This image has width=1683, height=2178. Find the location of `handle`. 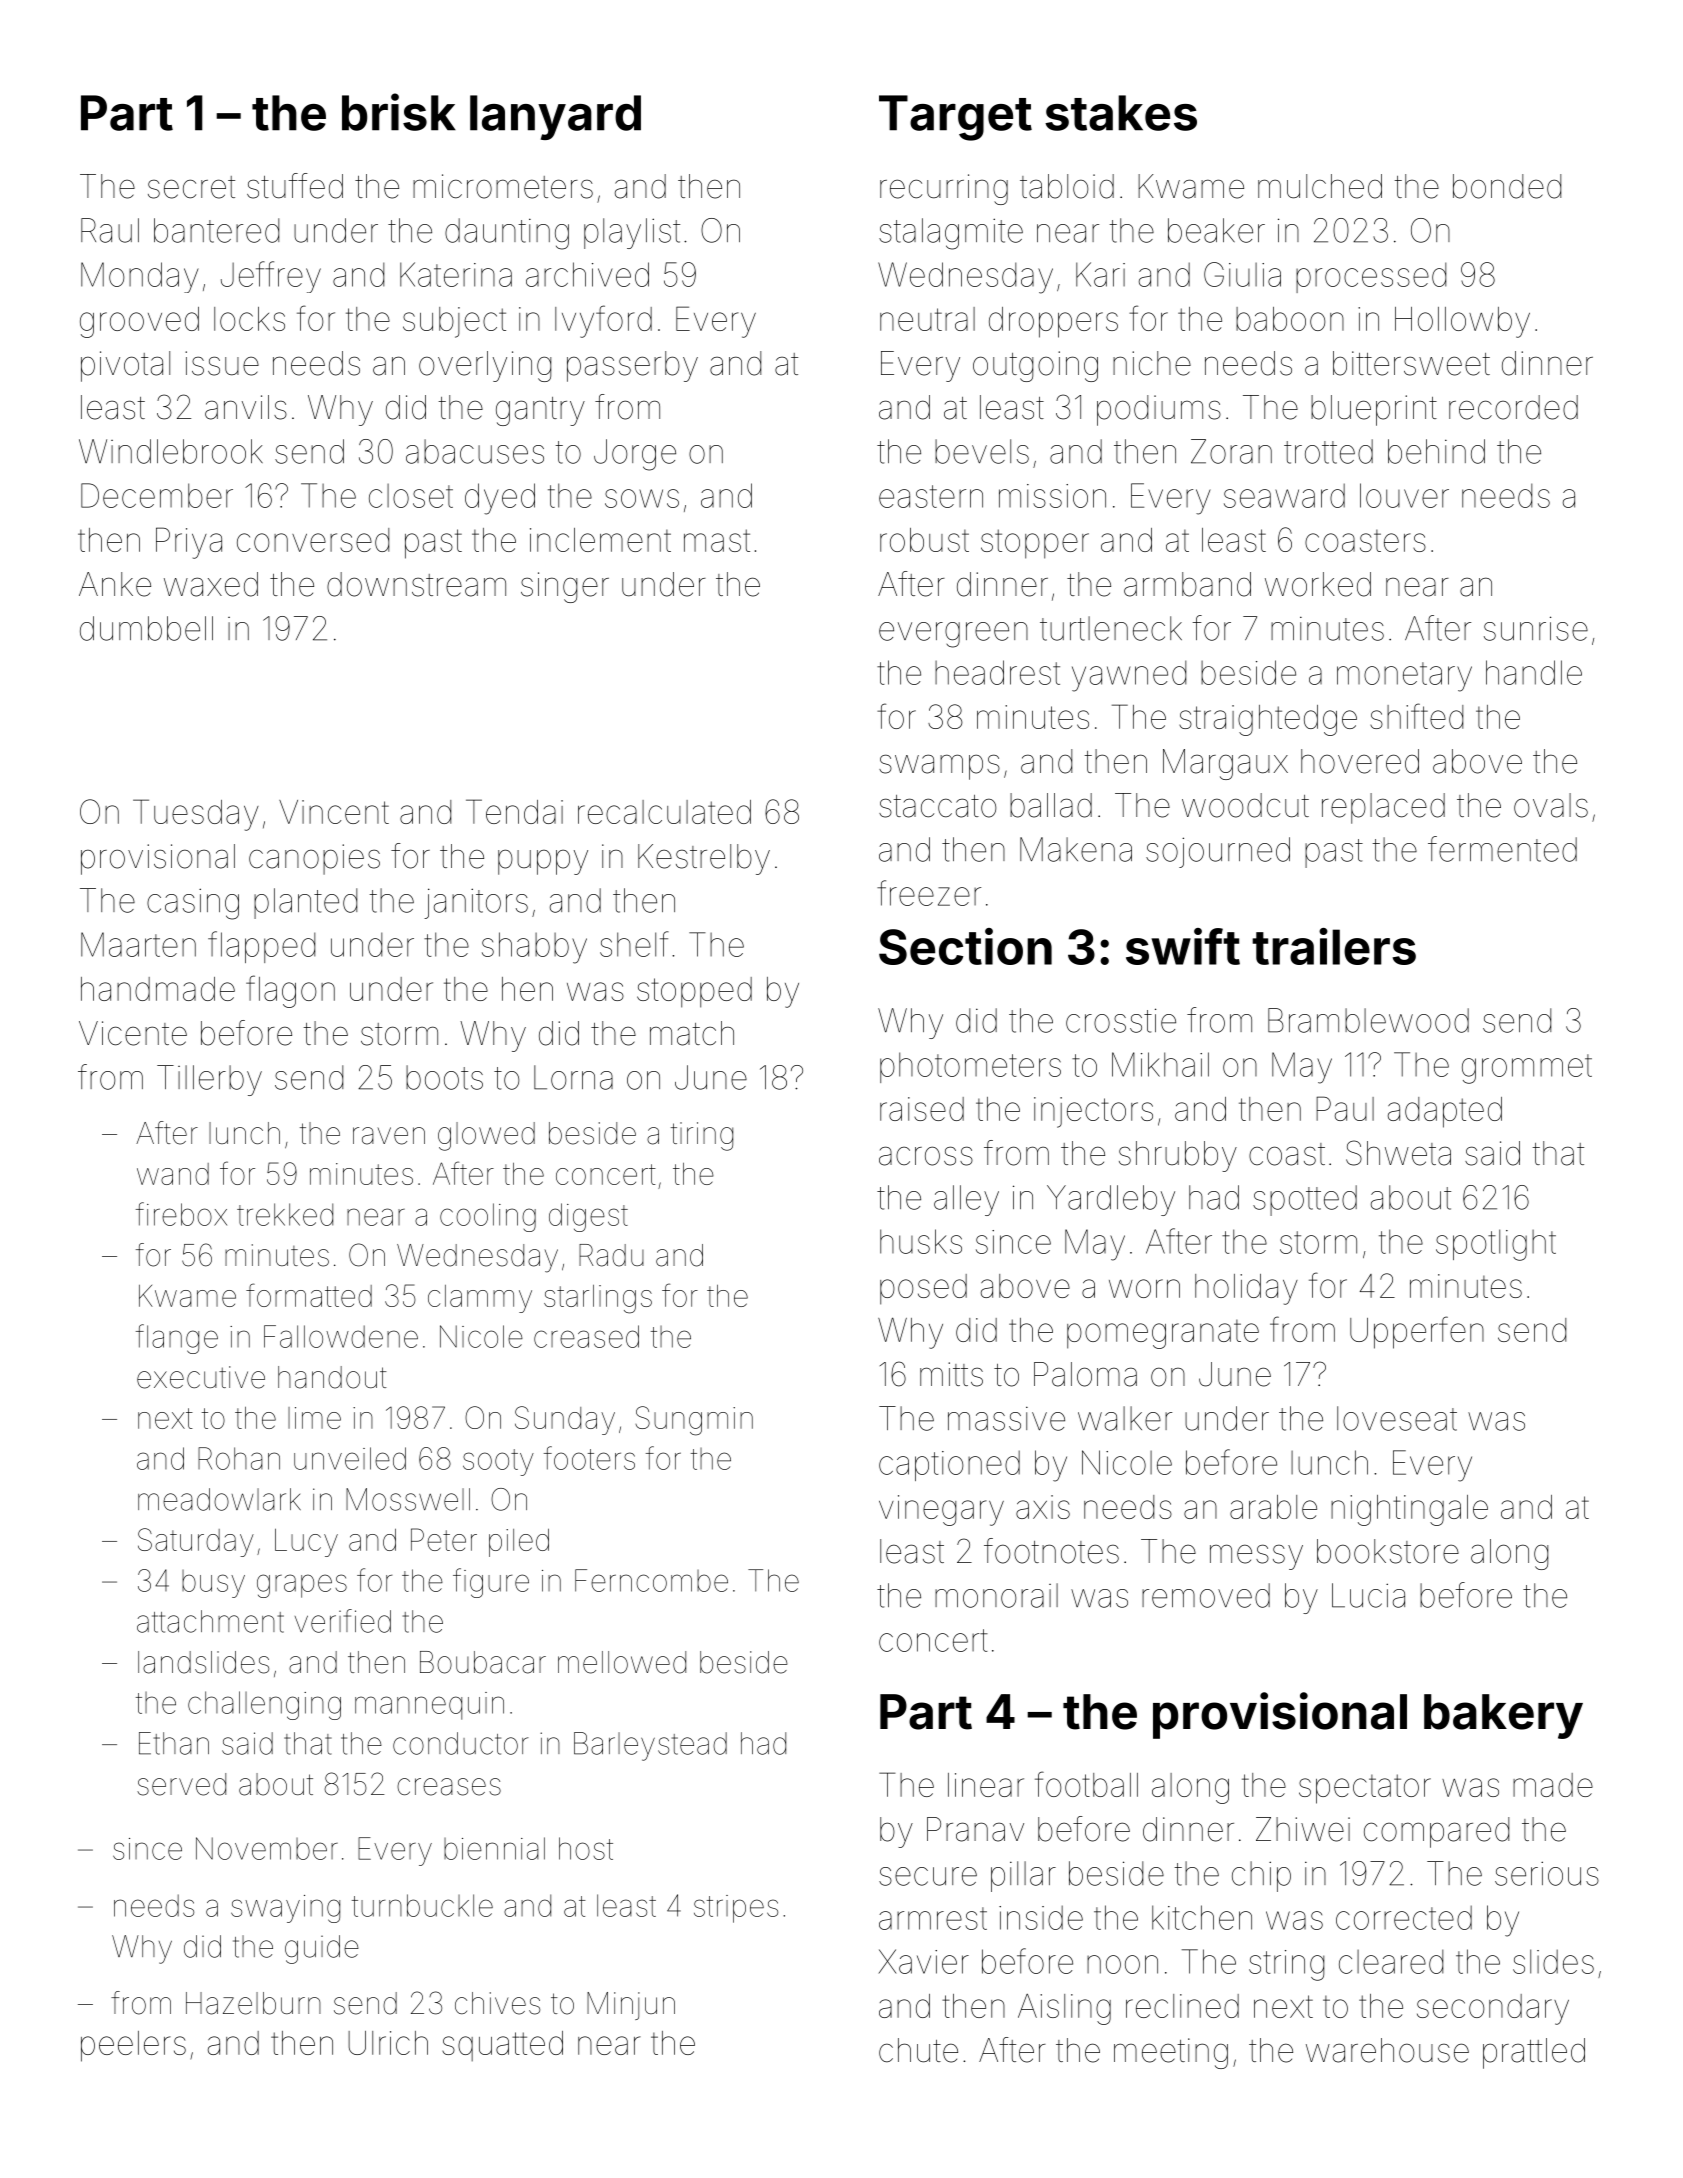

handle is located at coordinates (1534, 672).
